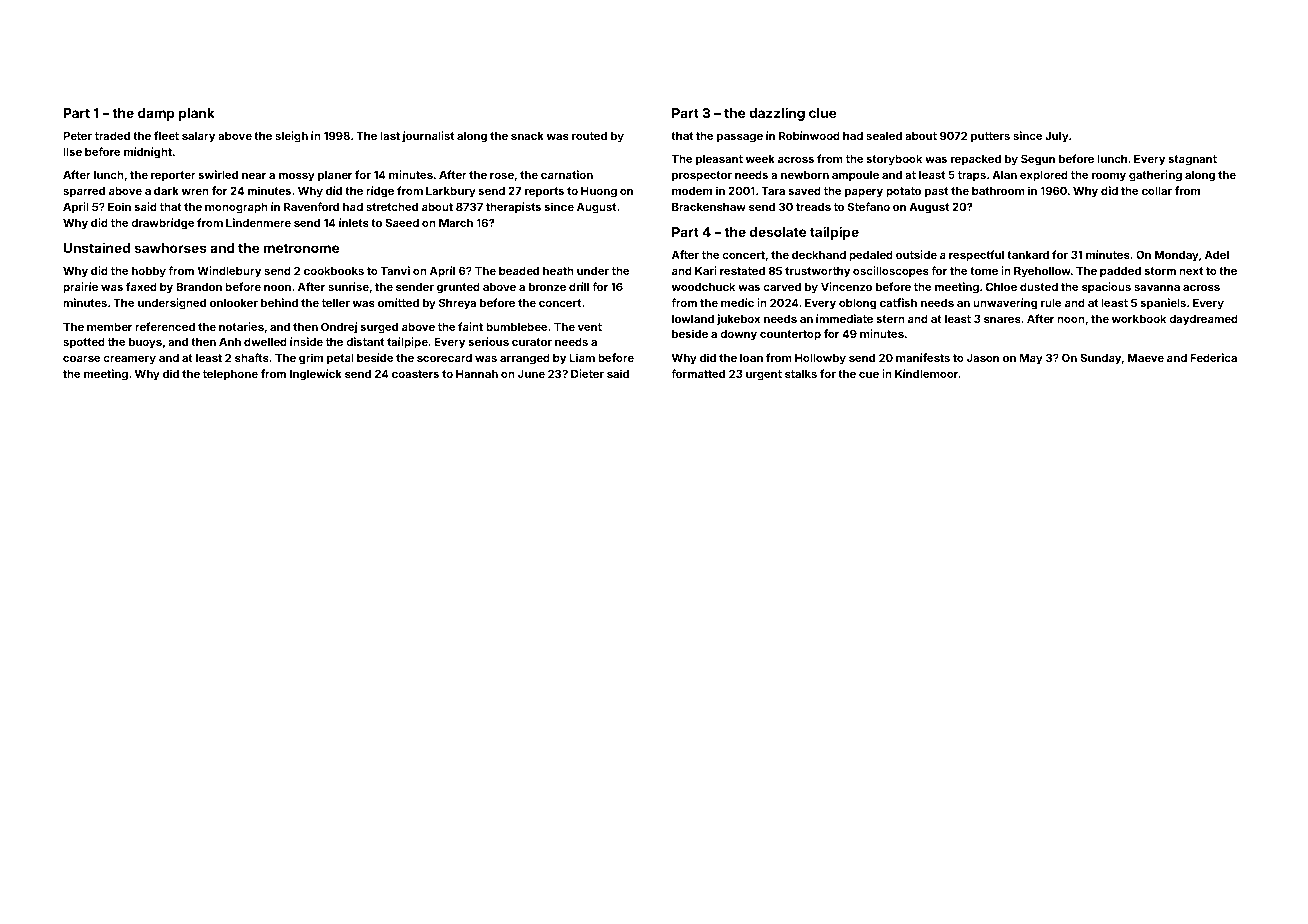 The width and height of the screenshot is (1308, 924). I want to click on Peter, so click(77, 136).
